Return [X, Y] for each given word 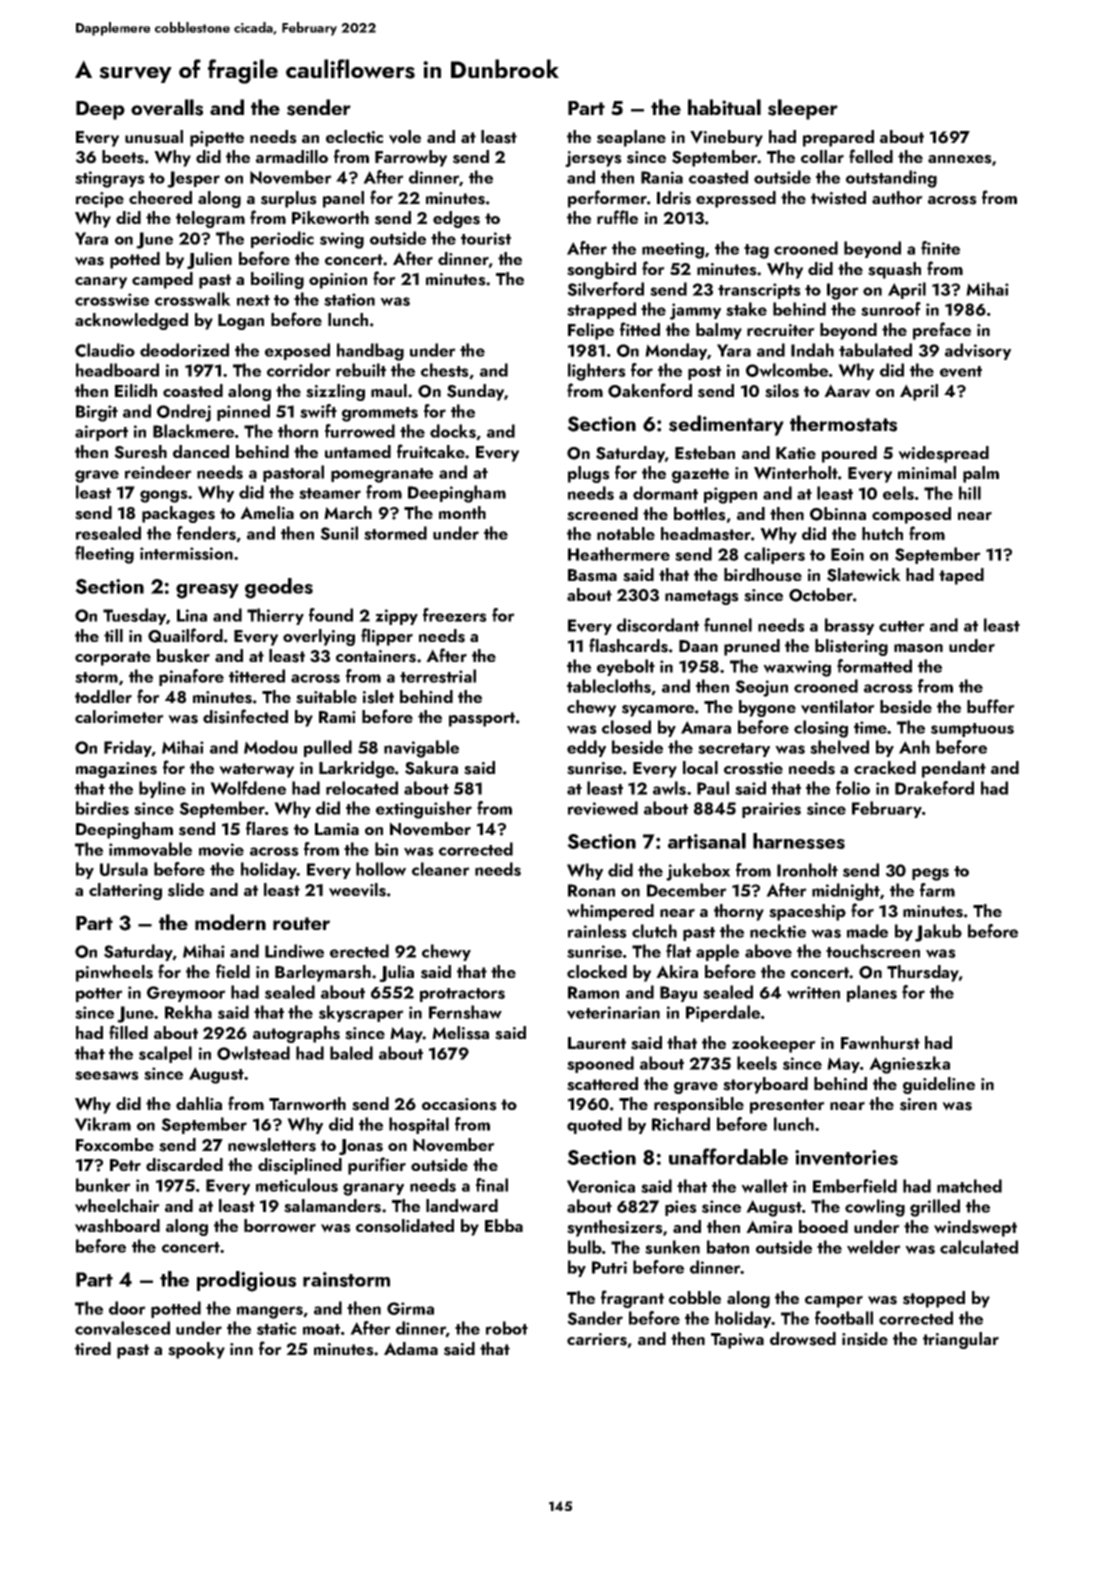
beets [123, 157]
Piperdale [723, 1013]
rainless [597, 931]
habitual [724, 107]
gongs [164, 496]
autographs [296, 1034]
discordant [658, 625]
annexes [960, 159]
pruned [752, 647]
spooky [196, 1350]
